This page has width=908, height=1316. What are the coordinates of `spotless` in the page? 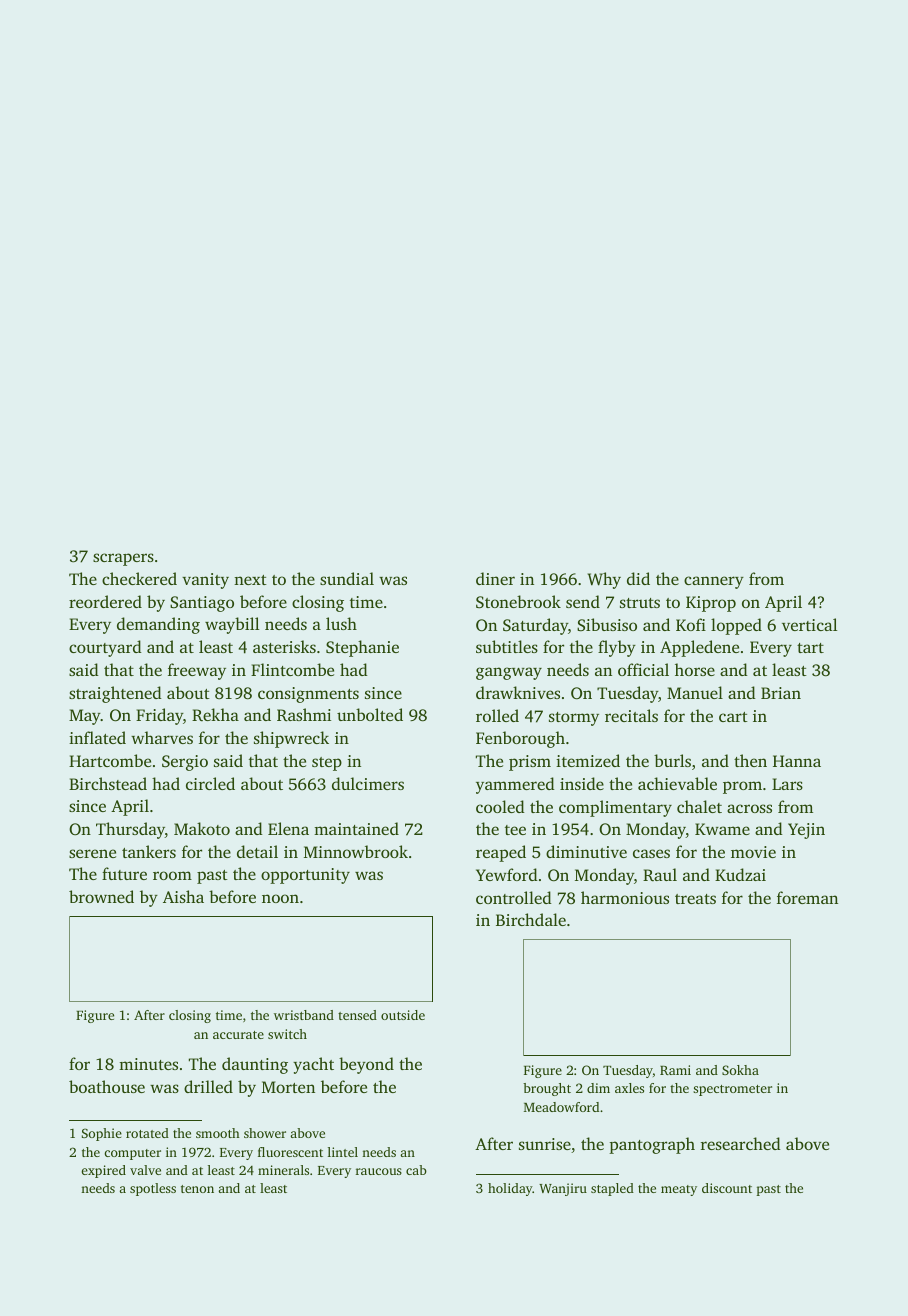 It's located at (153, 1189).
